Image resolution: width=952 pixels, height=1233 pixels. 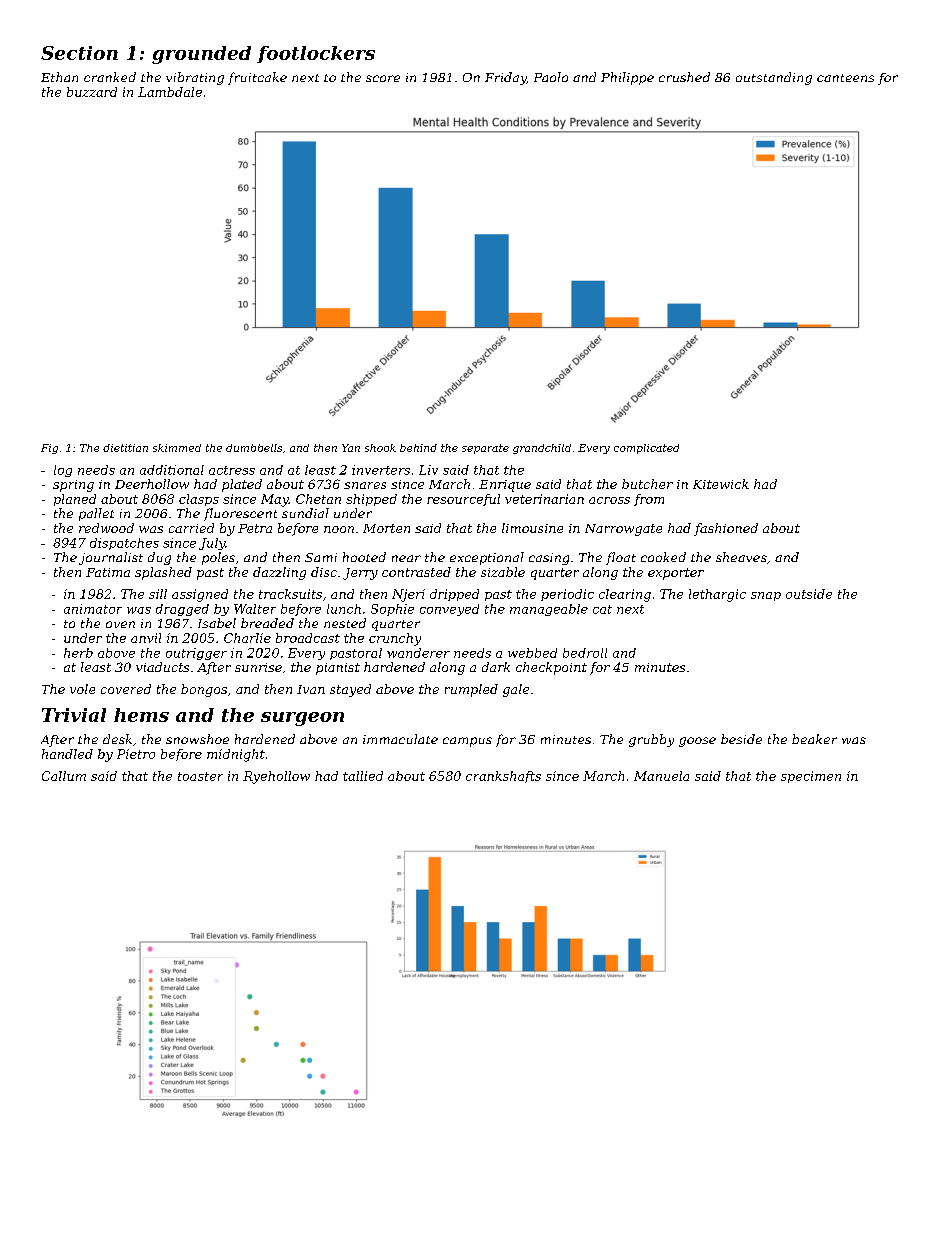 What do you see at coordinates (177, 448) in the screenshot?
I see `skimmed` at bounding box center [177, 448].
